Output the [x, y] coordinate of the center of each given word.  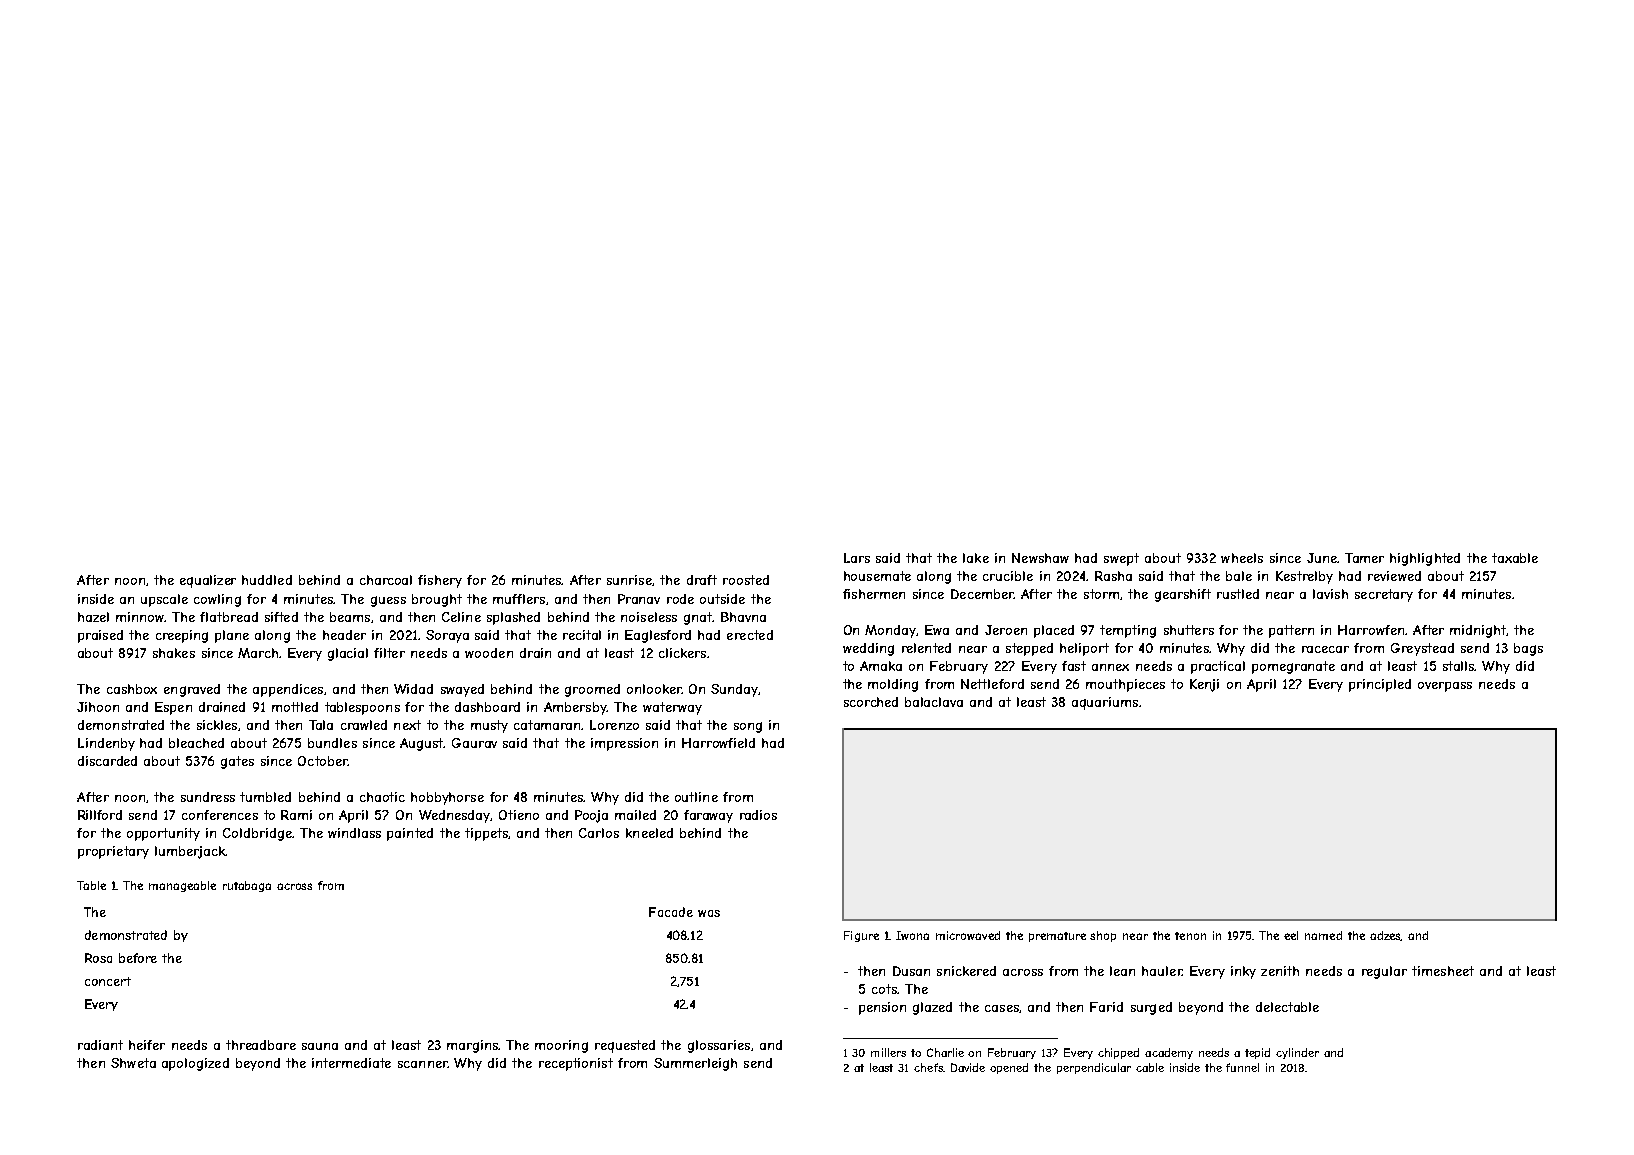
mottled [295, 707]
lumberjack [190, 852]
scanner [423, 1064]
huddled [267, 580]
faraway [708, 816]
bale [1239, 576]
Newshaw [1040, 558]
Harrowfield [718, 743]
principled [1380, 685]
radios [758, 815]
